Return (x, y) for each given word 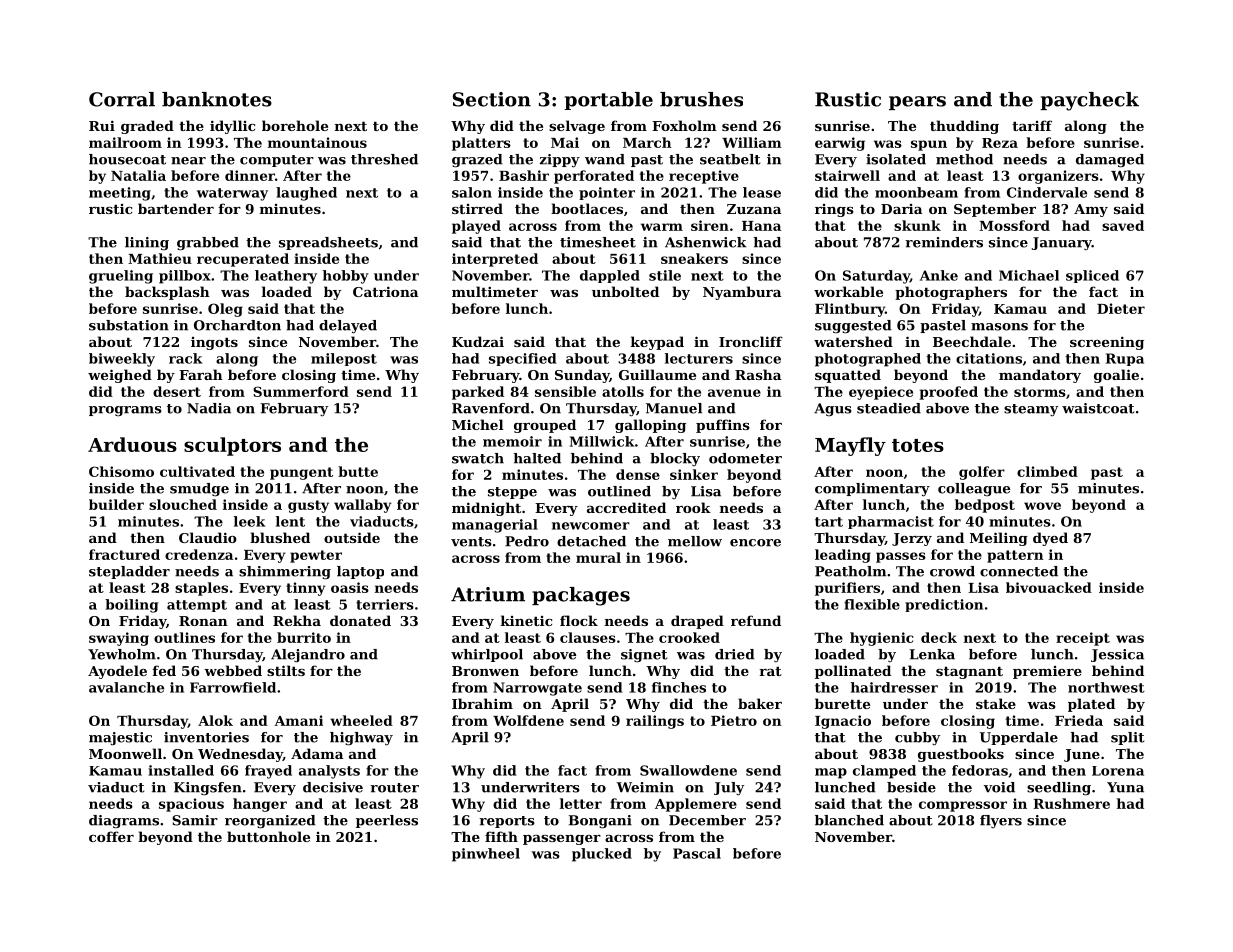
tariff (1032, 125)
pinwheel (486, 855)
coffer (111, 836)
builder (116, 504)
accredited (626, 507)
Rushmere (1071, 803)
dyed (1050, 539)
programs (125, 411)
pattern (1015, 556)
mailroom (125, 142)
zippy (560, 161)
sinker (694, 474)
